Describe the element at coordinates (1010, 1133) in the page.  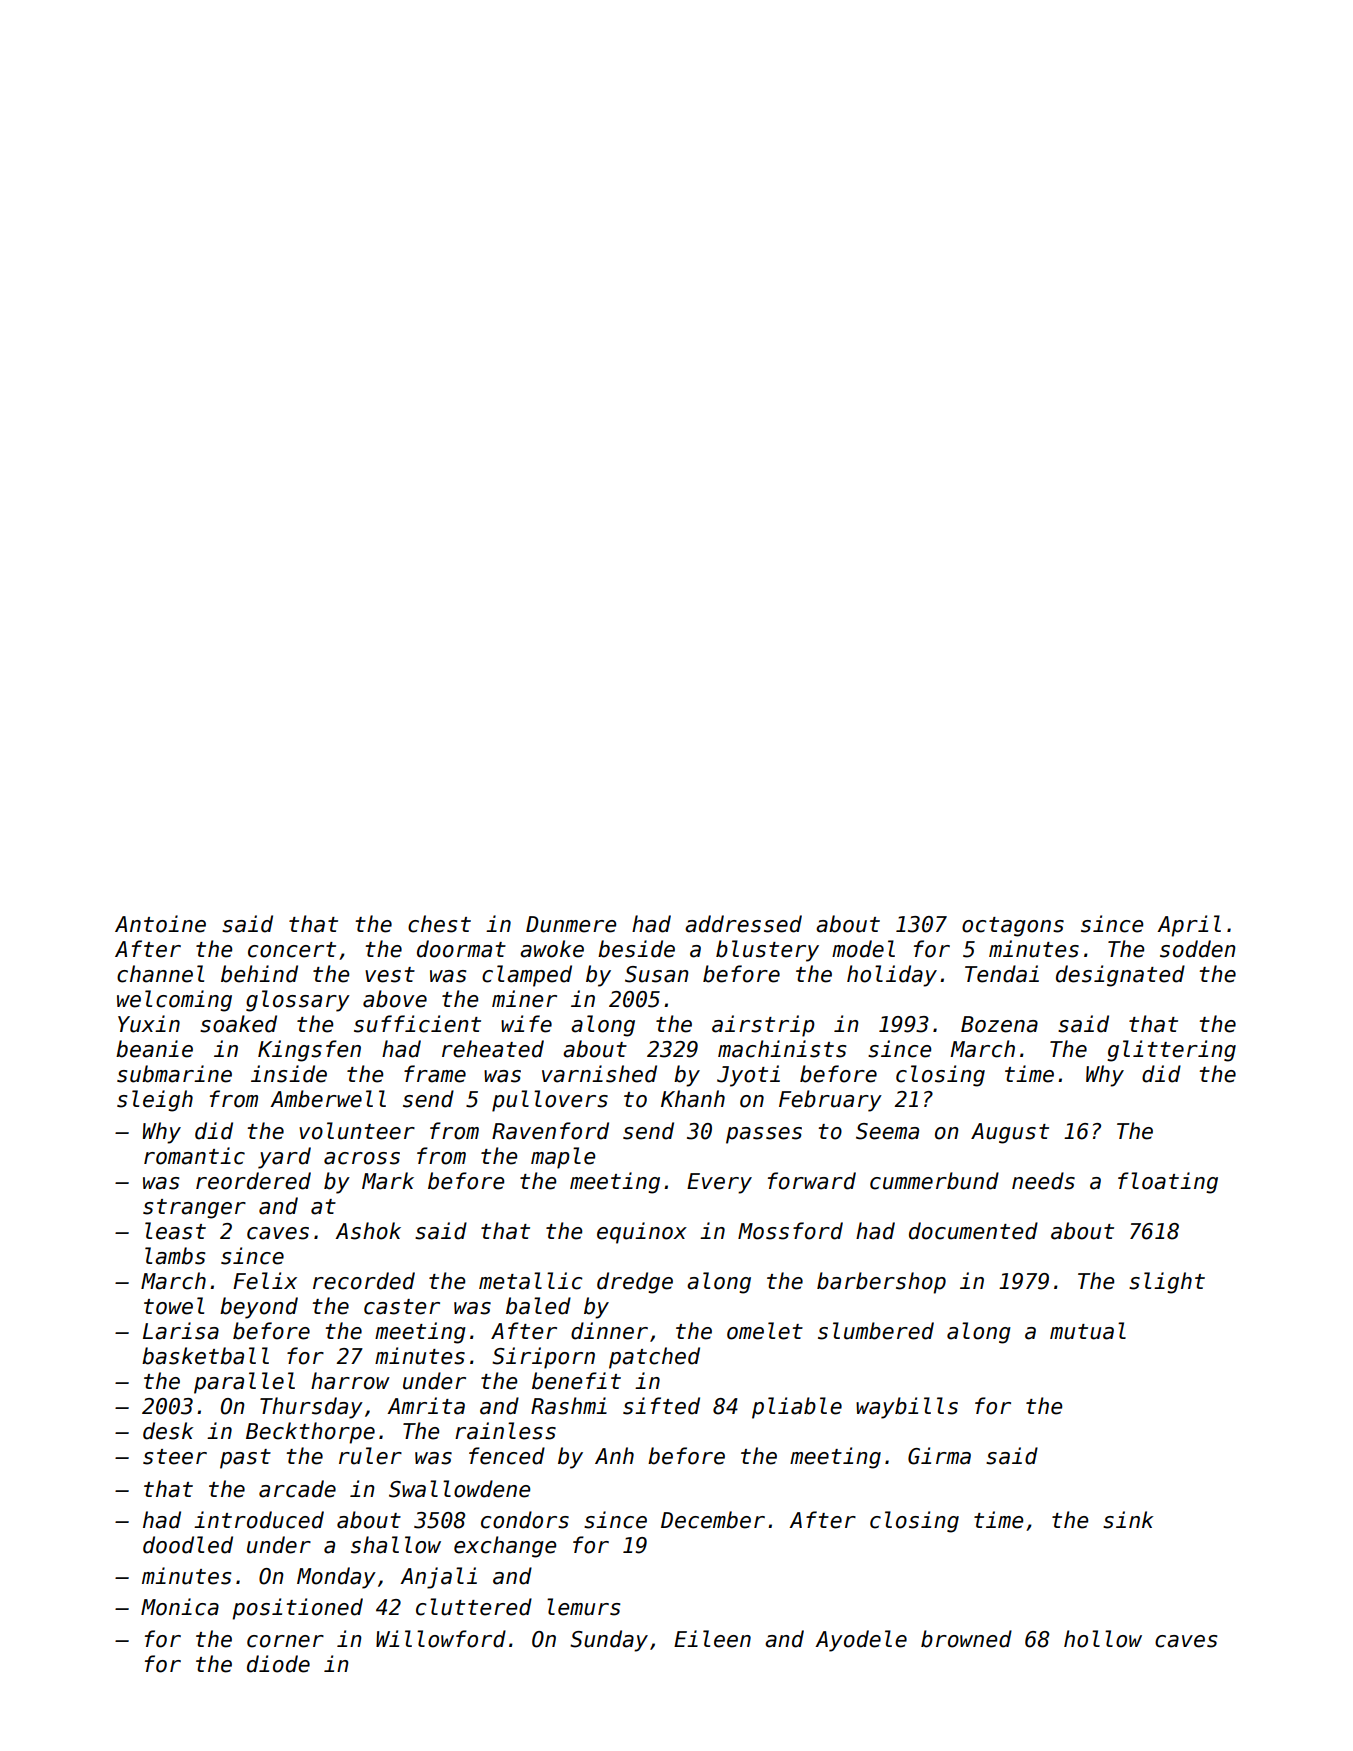
I see `August` at that location.
